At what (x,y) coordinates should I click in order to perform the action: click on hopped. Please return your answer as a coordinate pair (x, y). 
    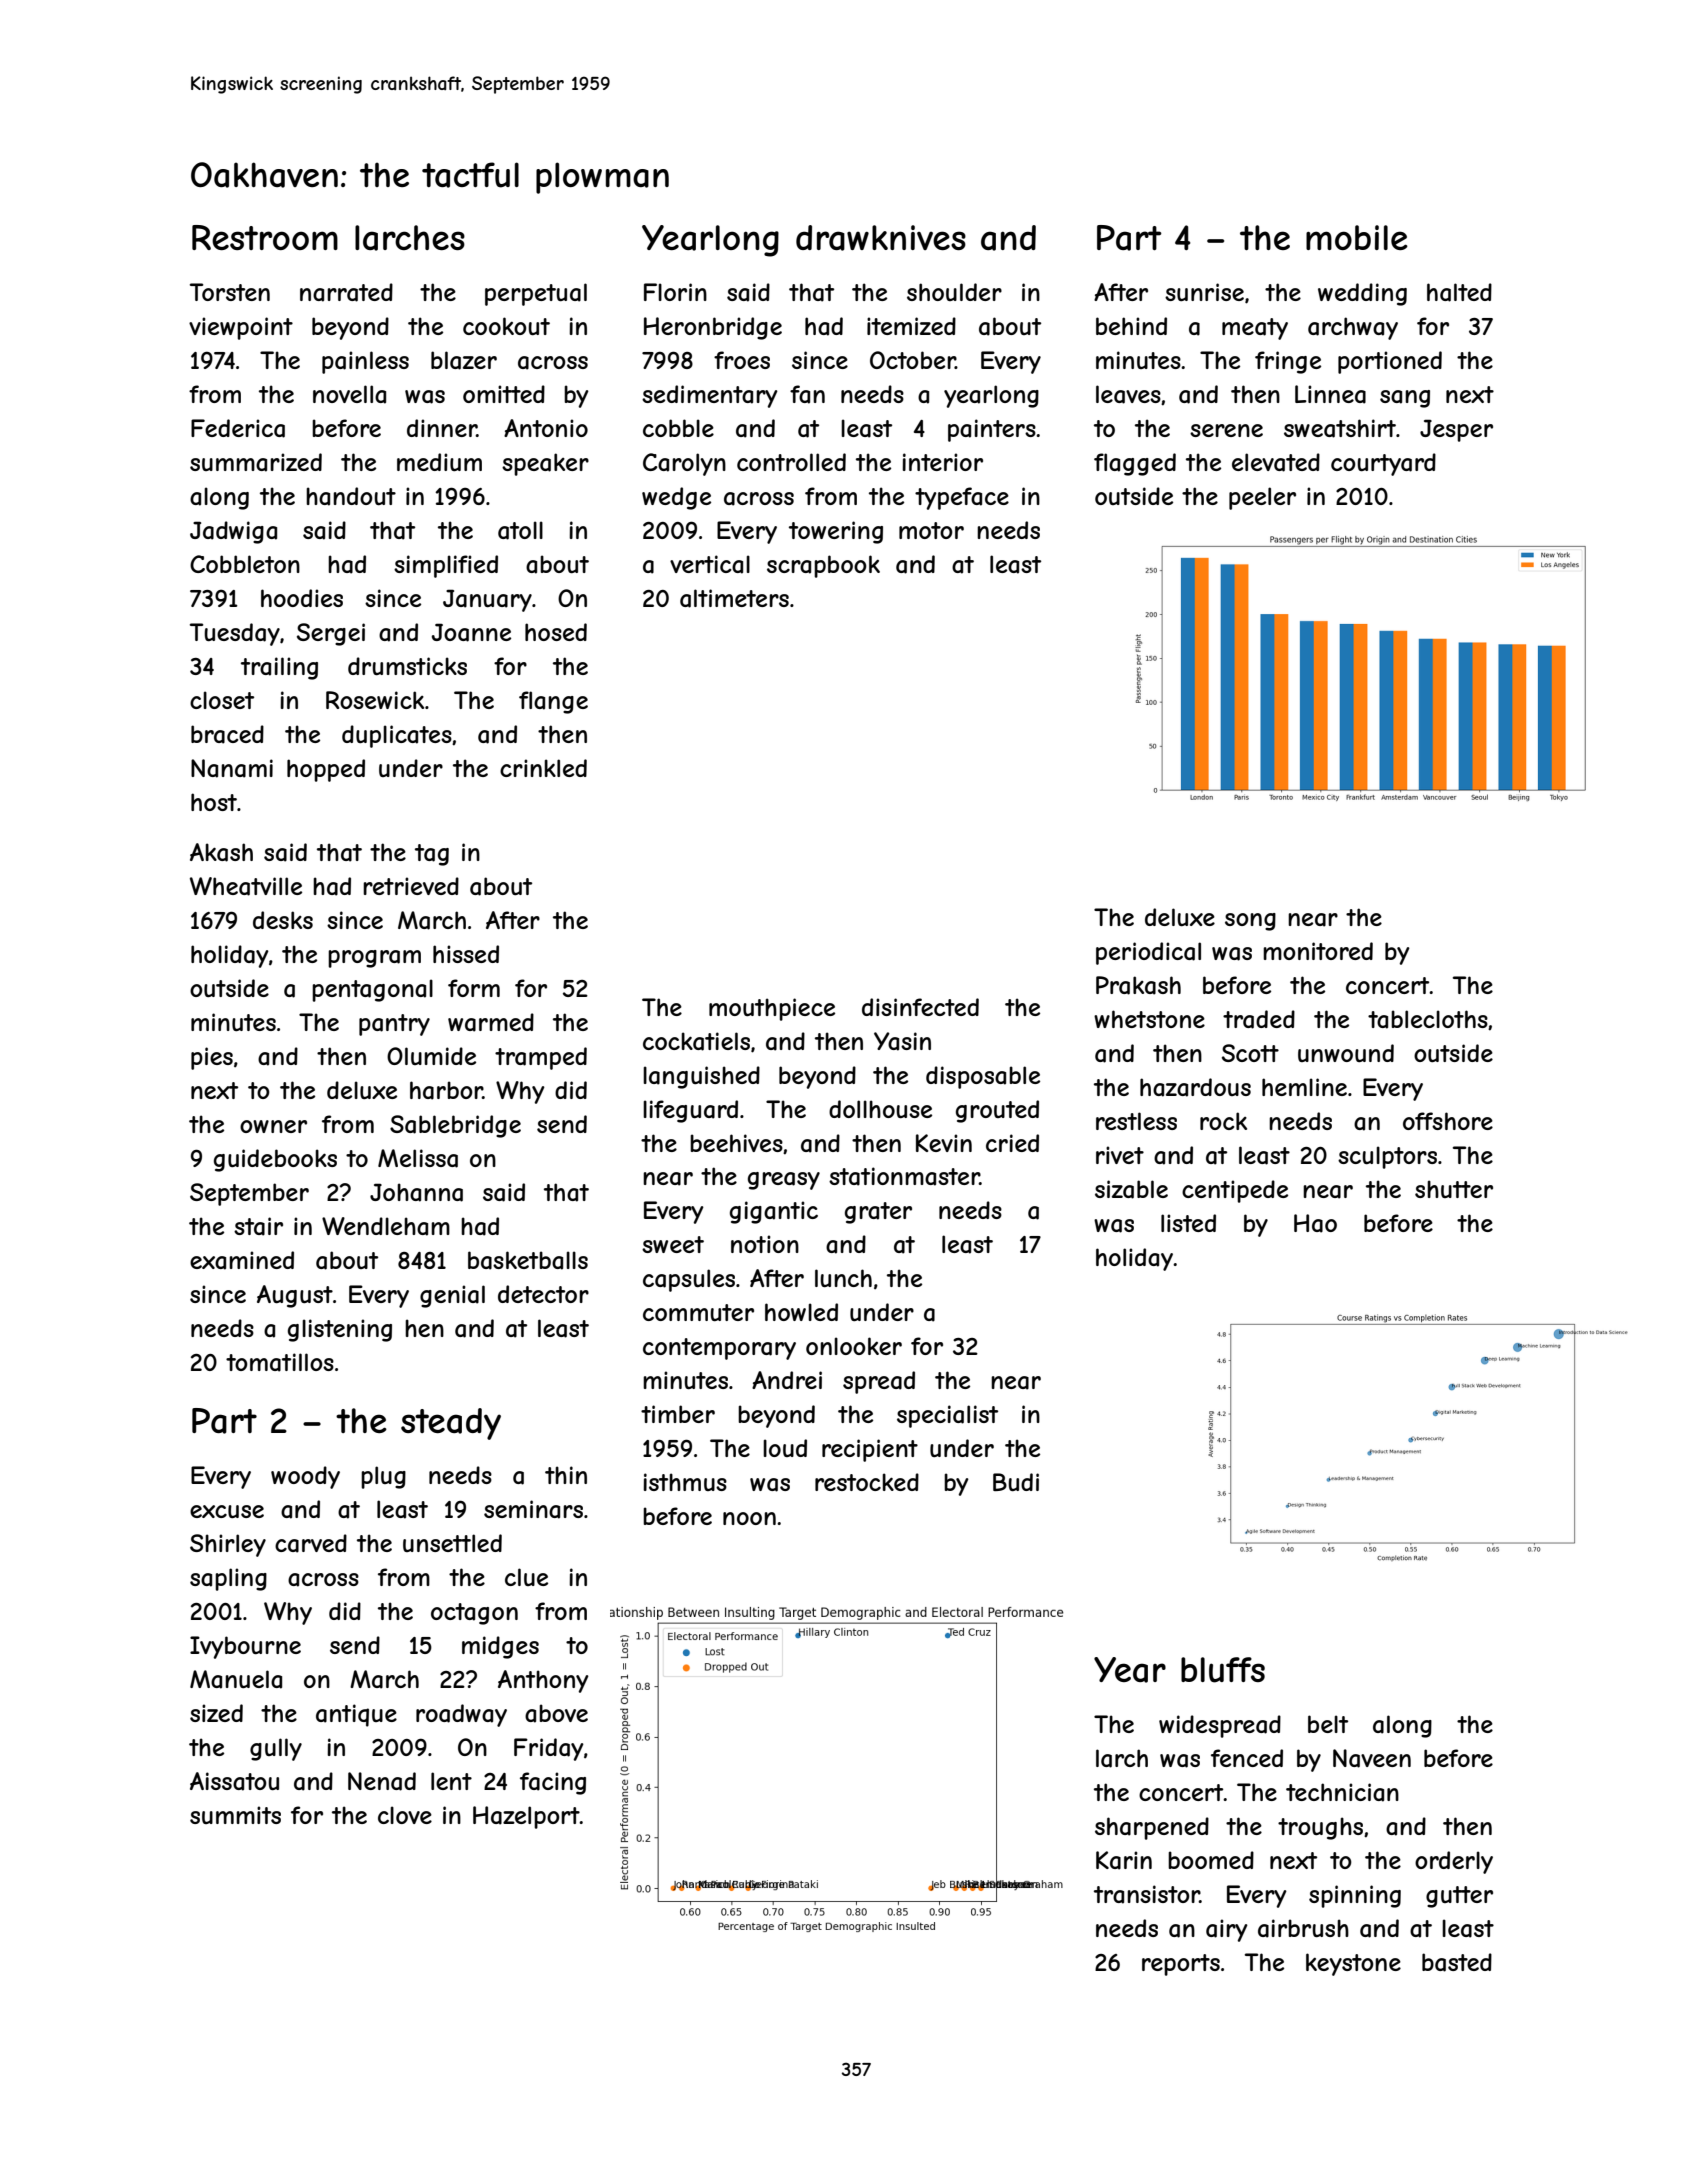
    Looking at the image, I should click on (326, 770).
